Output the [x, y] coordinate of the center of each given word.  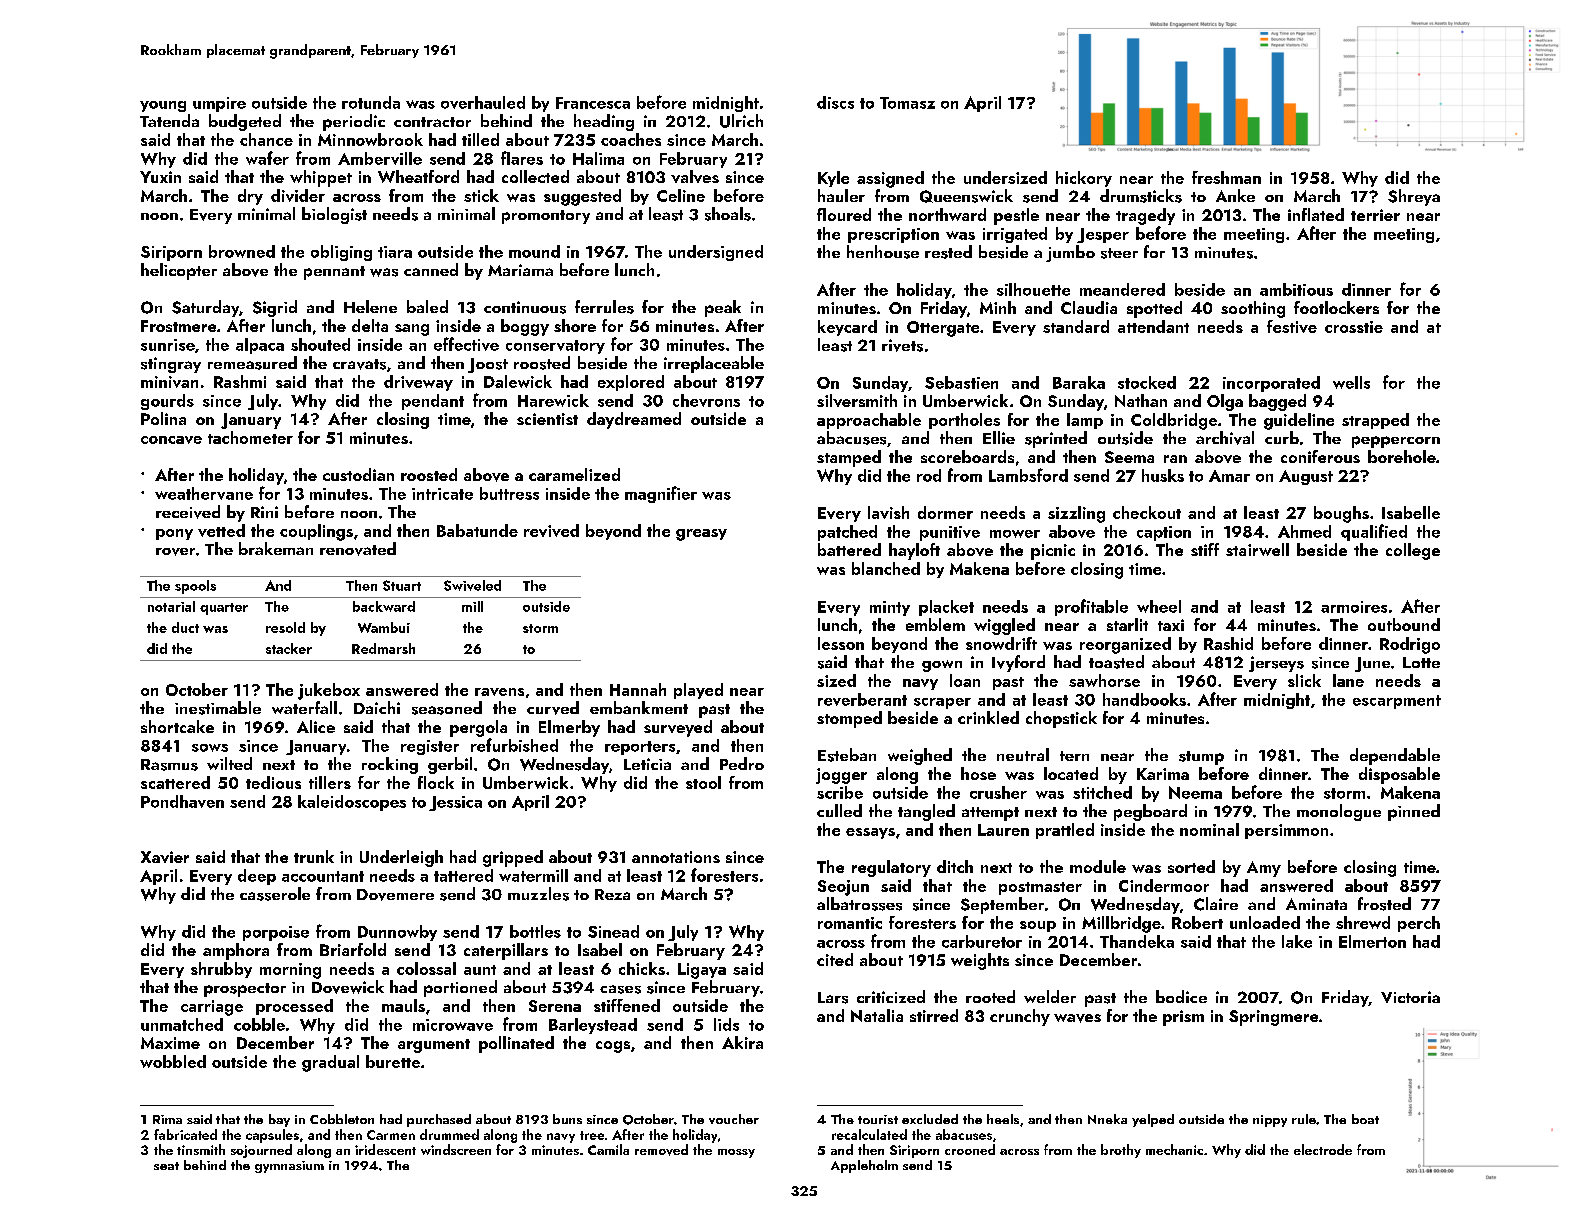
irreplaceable [714, 364]
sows [210, 748]
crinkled [988, 717]
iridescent [385, 1149]
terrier [1375, 215]
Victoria [1410, 997]
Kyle [833, 179]
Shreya [1414, 197]
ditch [955, 866]
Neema [1195, 792]
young [163, 106]
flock [436, 782]
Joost [488, 365]
